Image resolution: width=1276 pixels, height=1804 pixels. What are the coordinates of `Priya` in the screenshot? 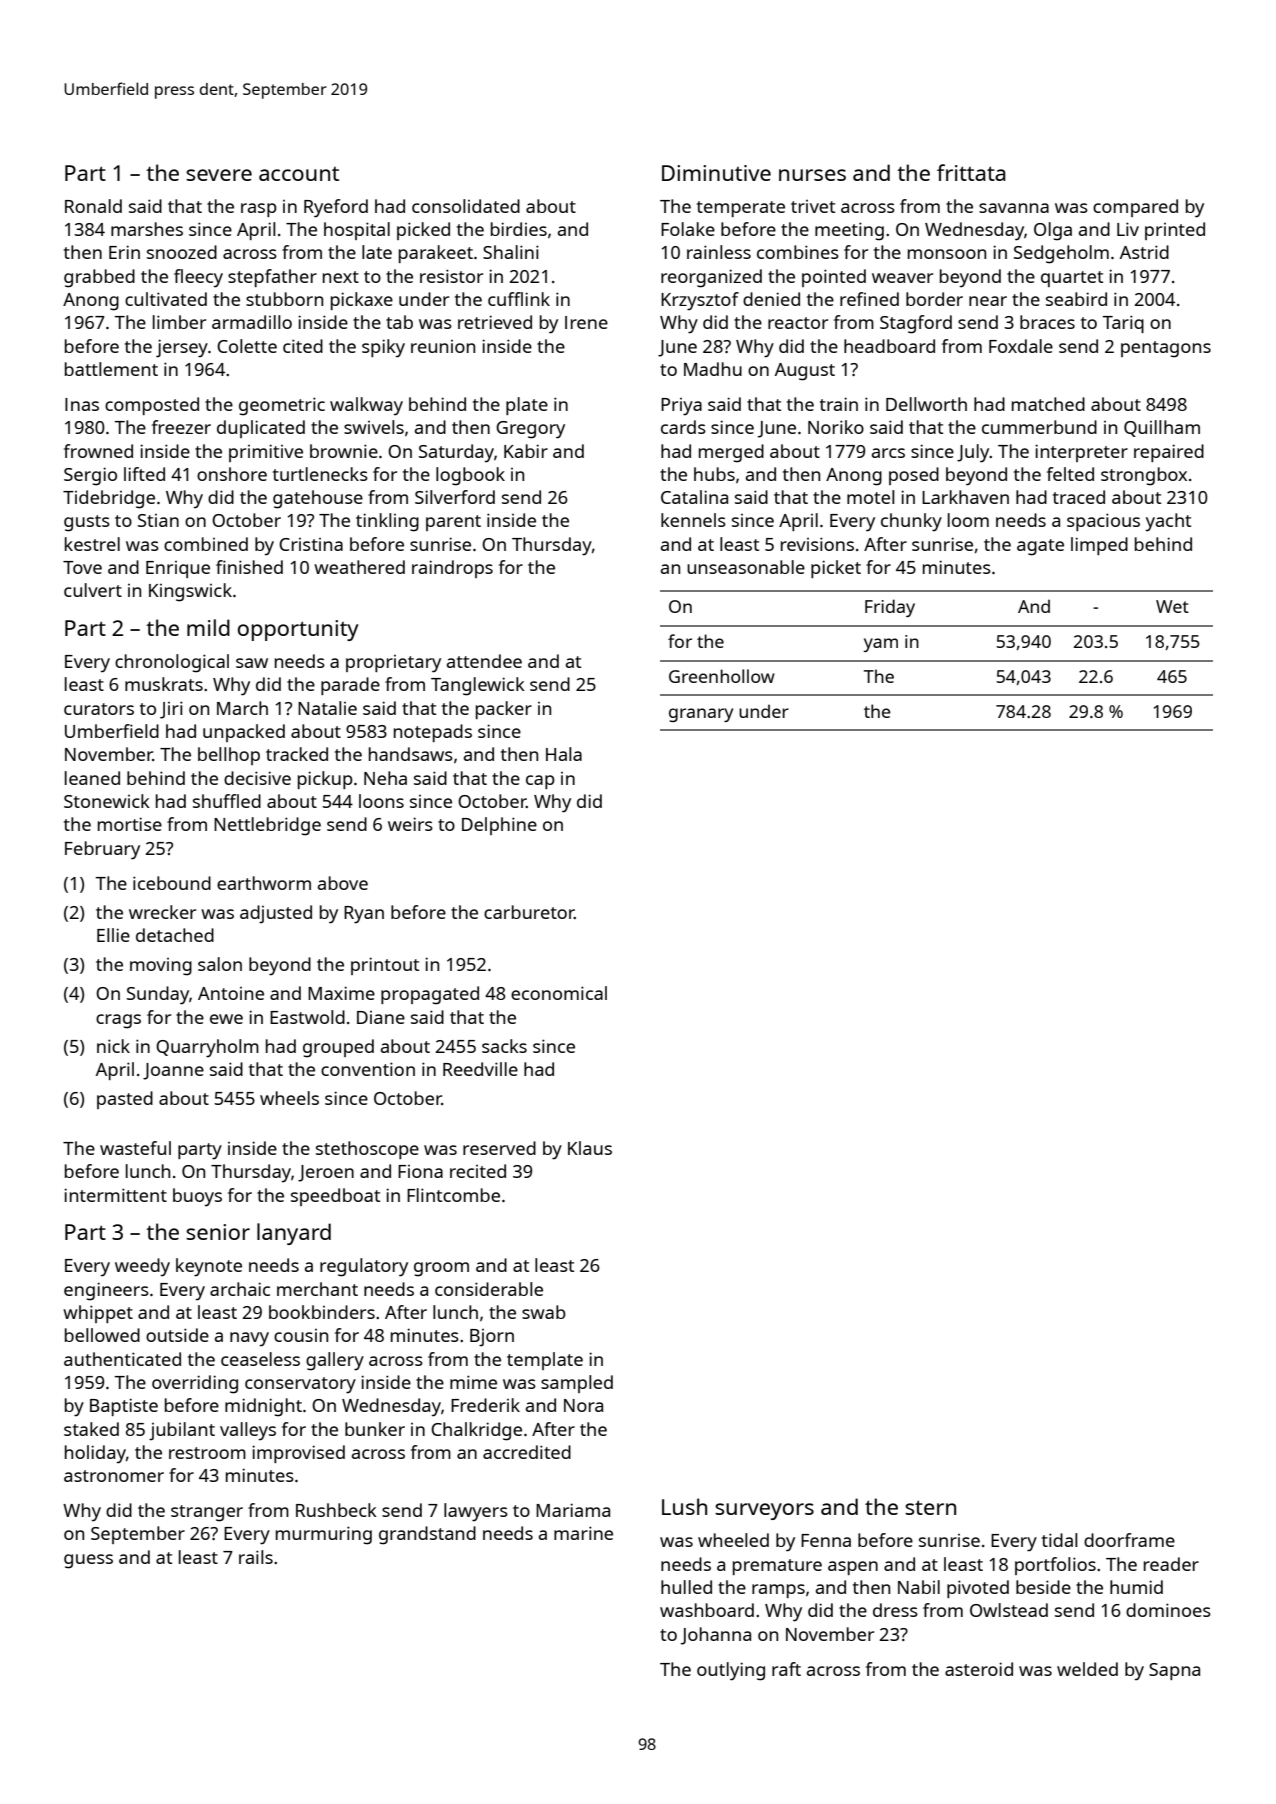 It's located at (681, 407).
